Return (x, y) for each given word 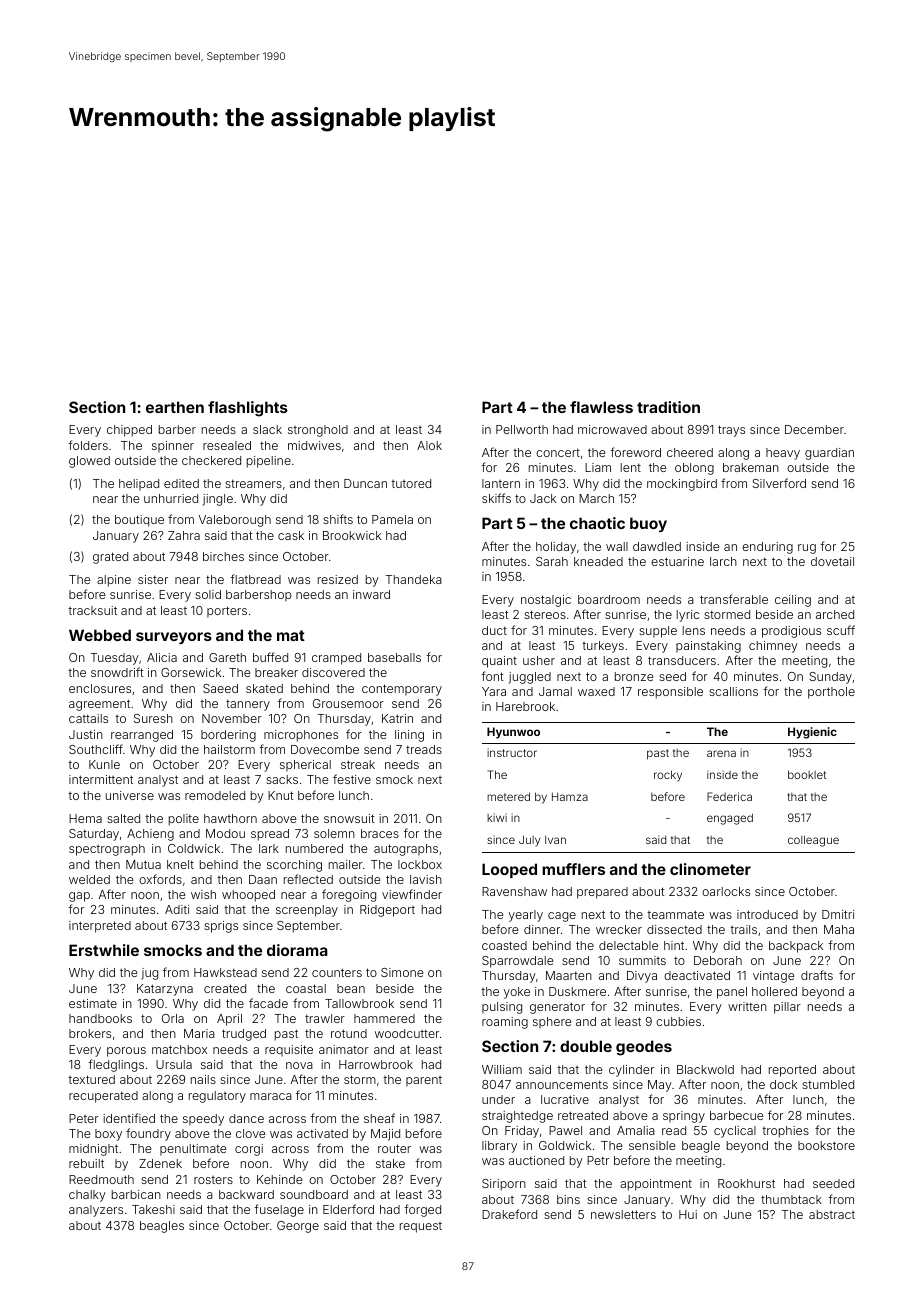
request (421, 1227)
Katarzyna (165, 990)
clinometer (710, 869)
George (298, 1227)
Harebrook (525, 706)
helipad (139, 485)
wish (203, 894)
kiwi (497, 817)
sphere (552, 1023)
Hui (688, 1214)
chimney (773, 647)
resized (338, 579)
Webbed (100, 635)
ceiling (793, 601)
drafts (817, 975)
